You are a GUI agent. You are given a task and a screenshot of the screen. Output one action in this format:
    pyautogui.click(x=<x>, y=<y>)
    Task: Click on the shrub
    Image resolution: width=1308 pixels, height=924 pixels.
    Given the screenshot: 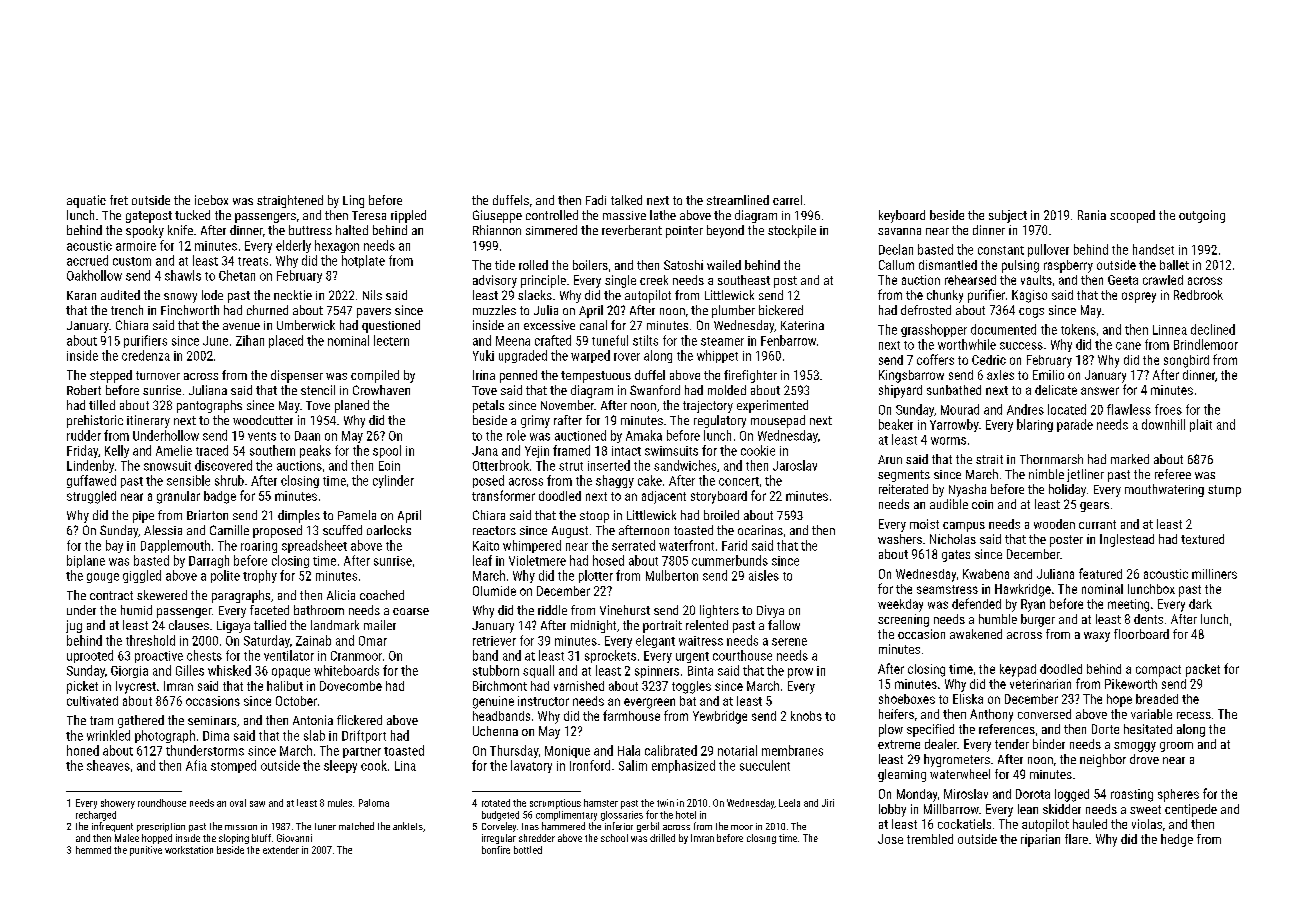 What is the action you would take?
    pyautogui.click(x=229, y=480)
